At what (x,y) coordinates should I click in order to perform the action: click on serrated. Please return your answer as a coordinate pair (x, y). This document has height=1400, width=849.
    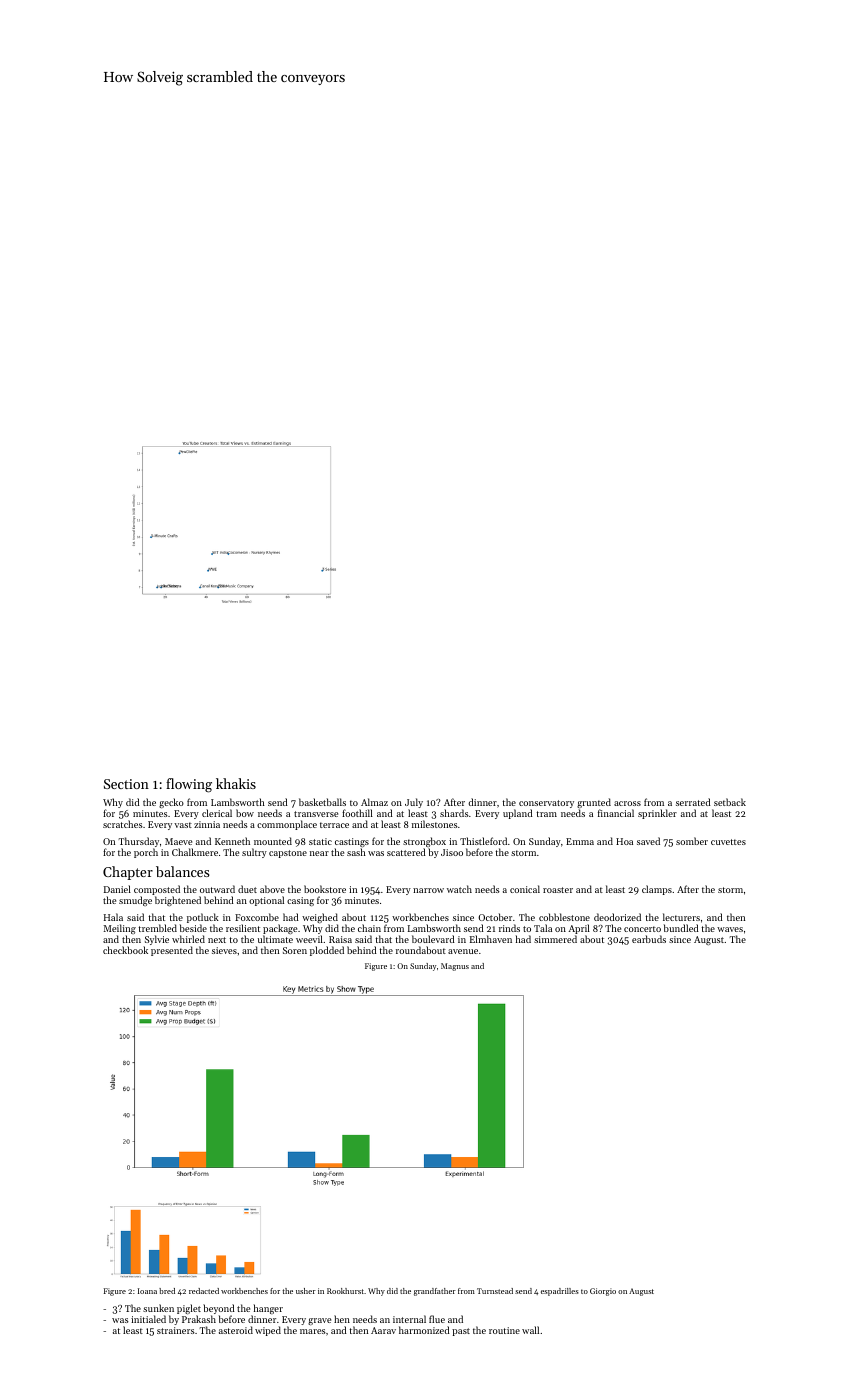
    Looking at the image, I should click on (693, 802).
